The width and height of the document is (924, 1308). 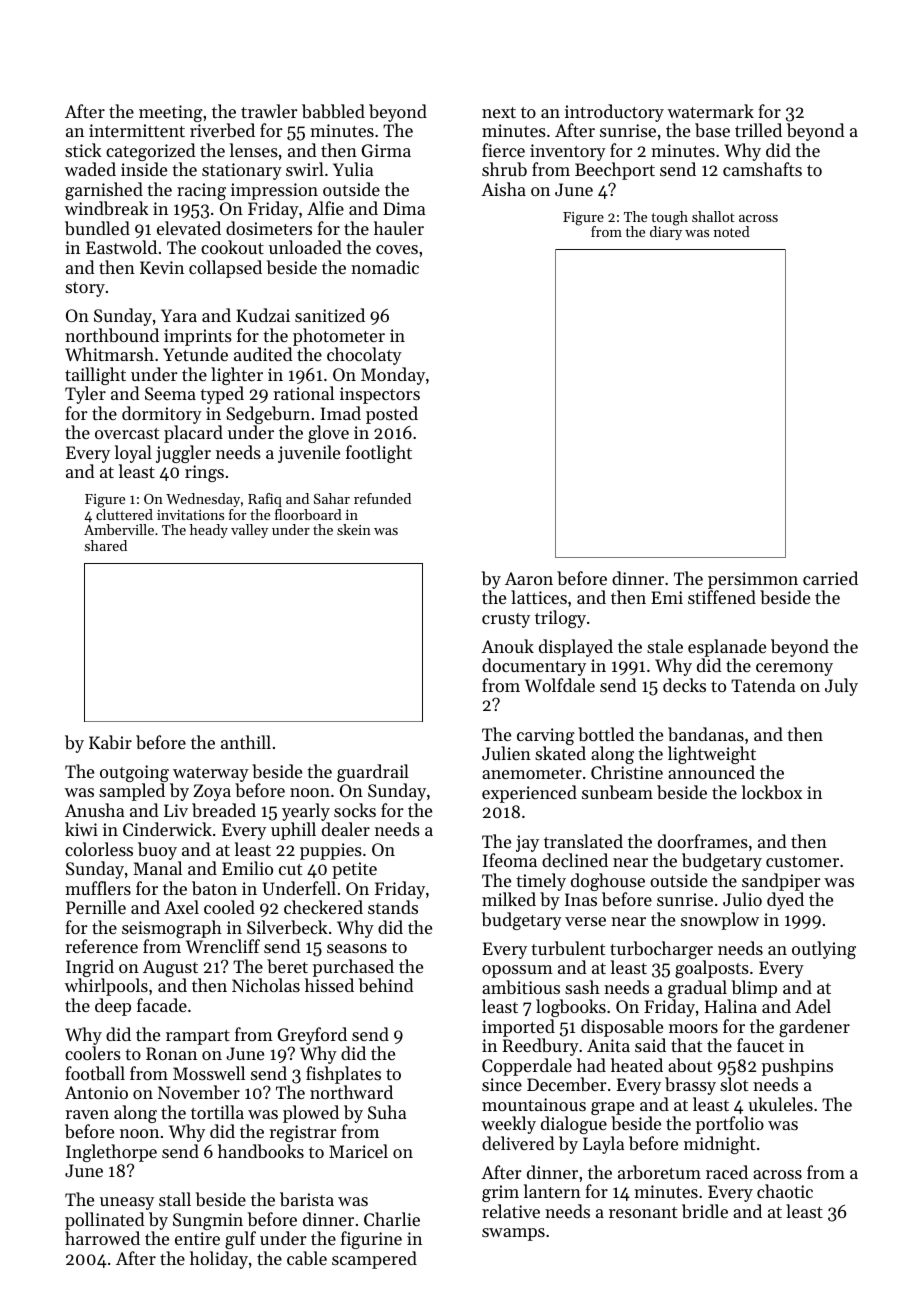 I want to click on yearly, so click(x=306, y=812).
